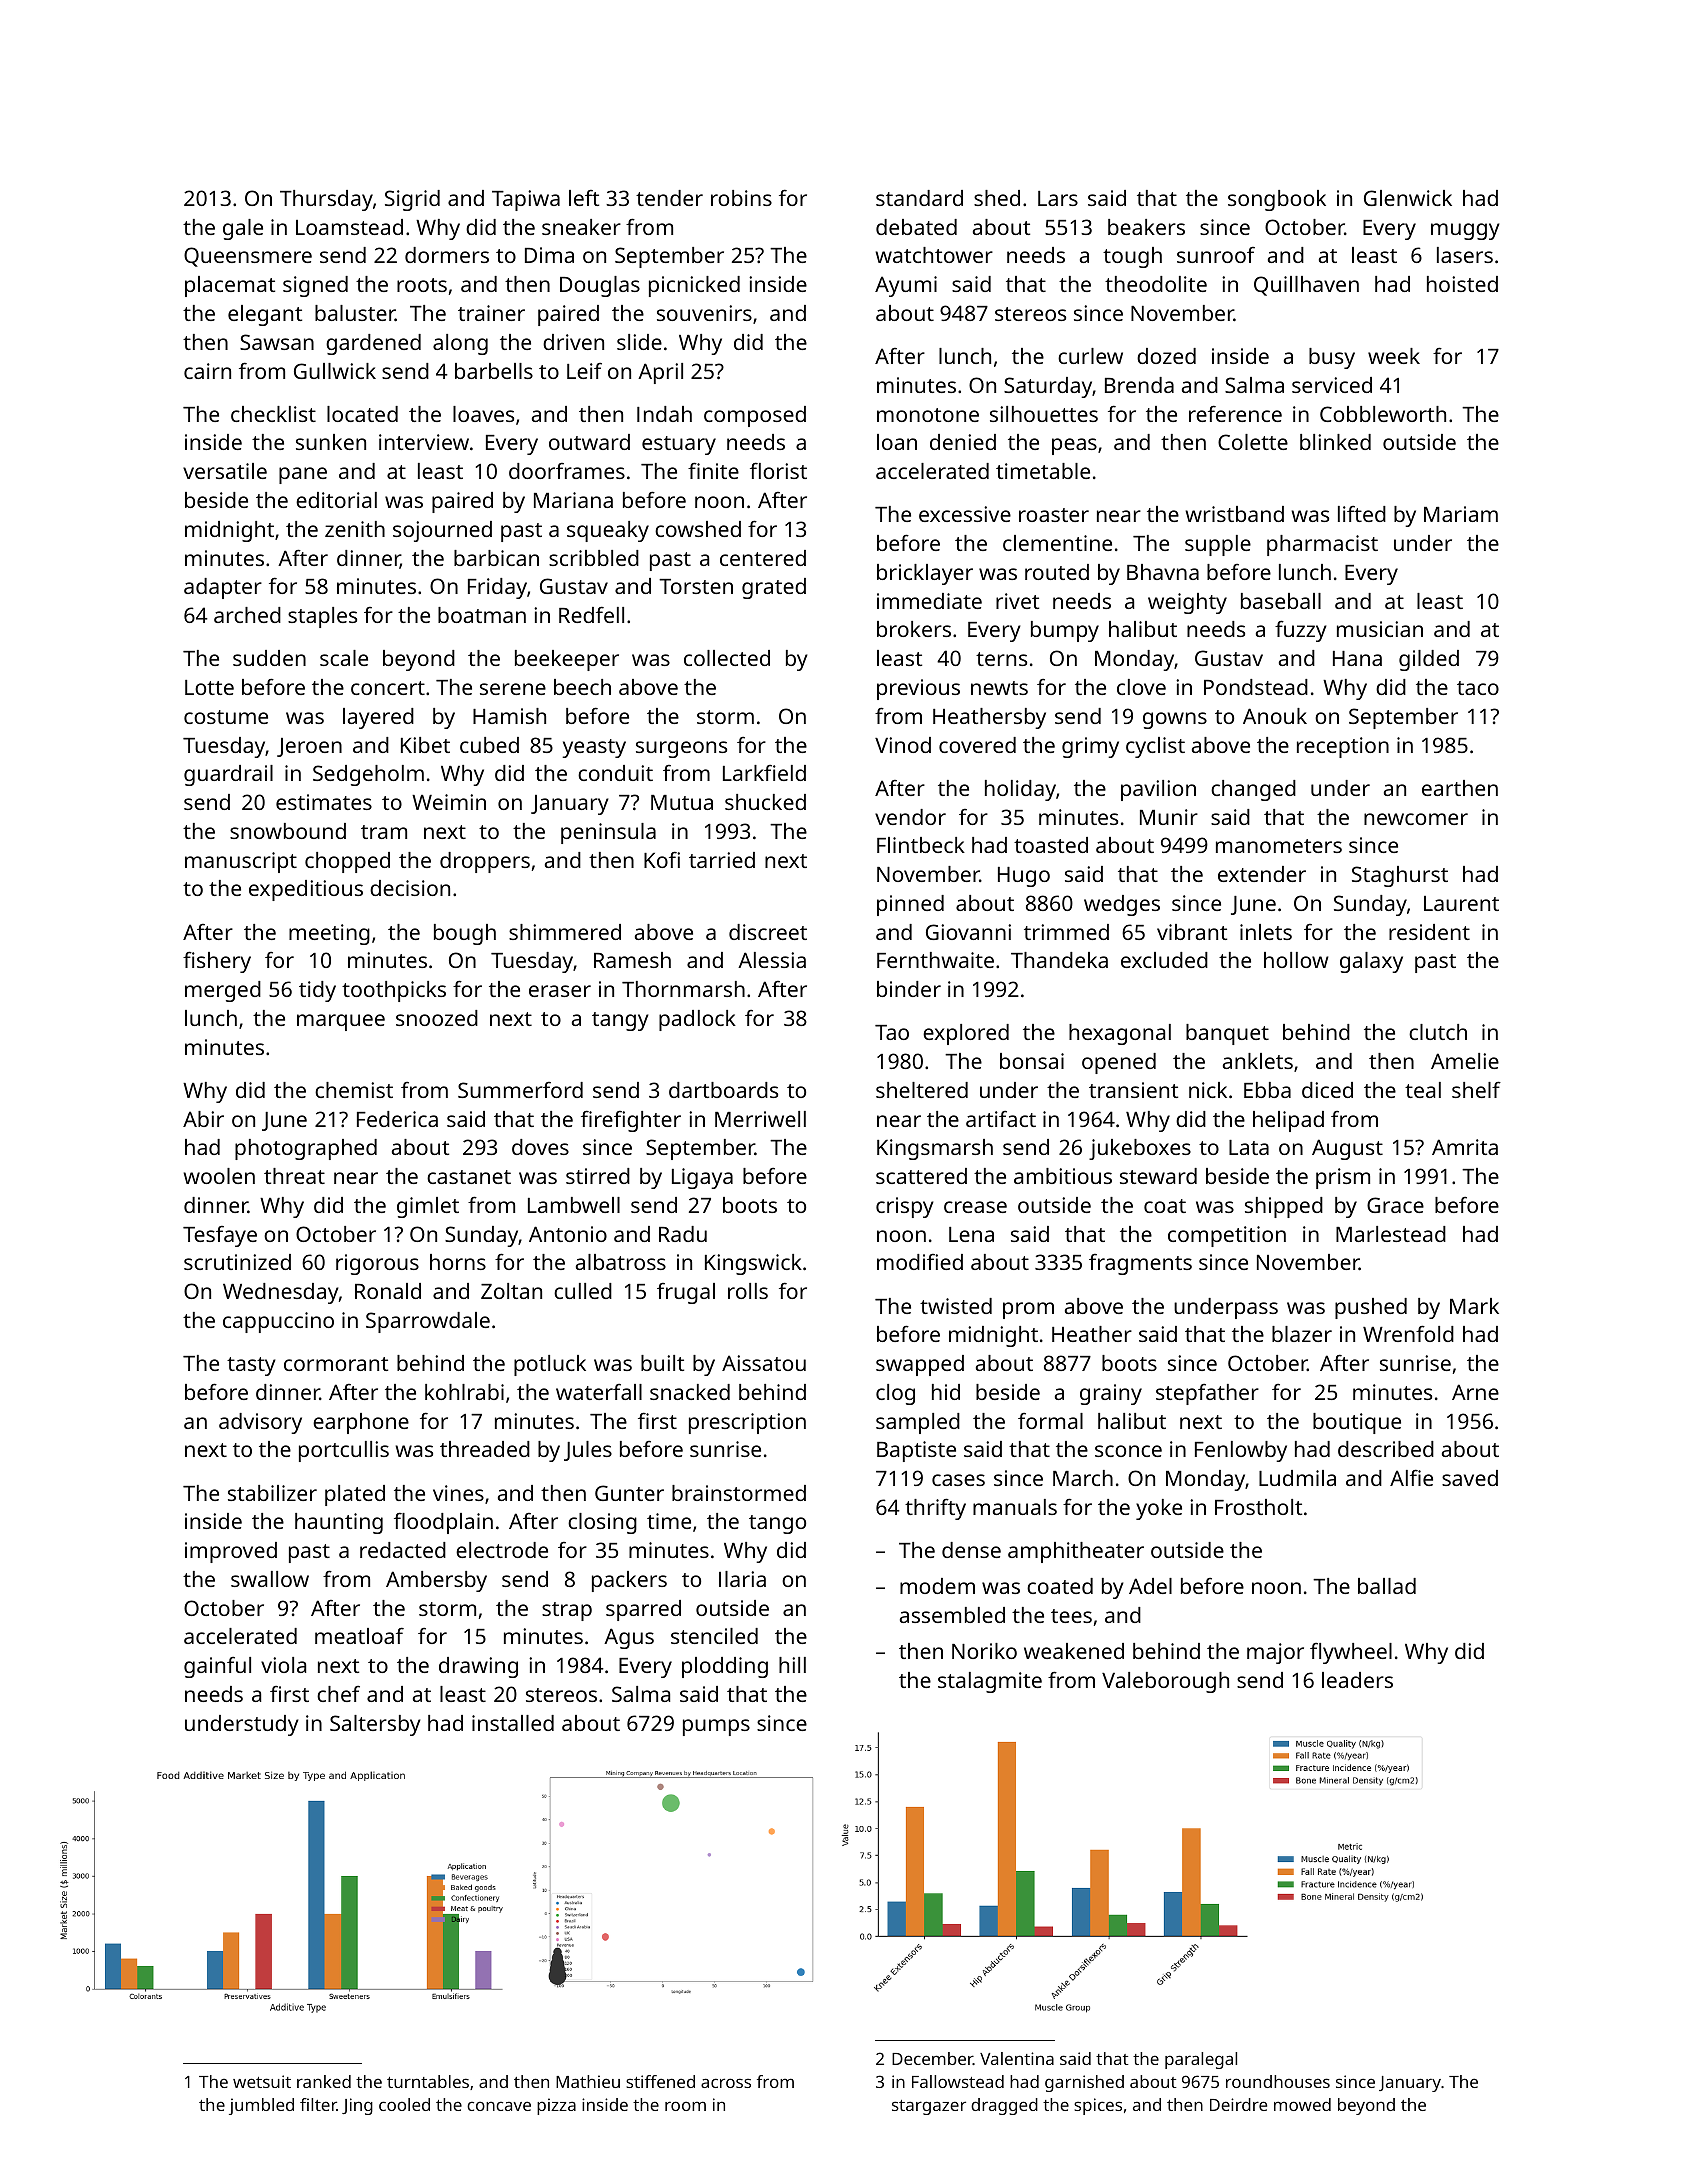  What do you see at coordinates (1277, 200) in the page?
I see `songbook` at bounding box center [1277, 200].
